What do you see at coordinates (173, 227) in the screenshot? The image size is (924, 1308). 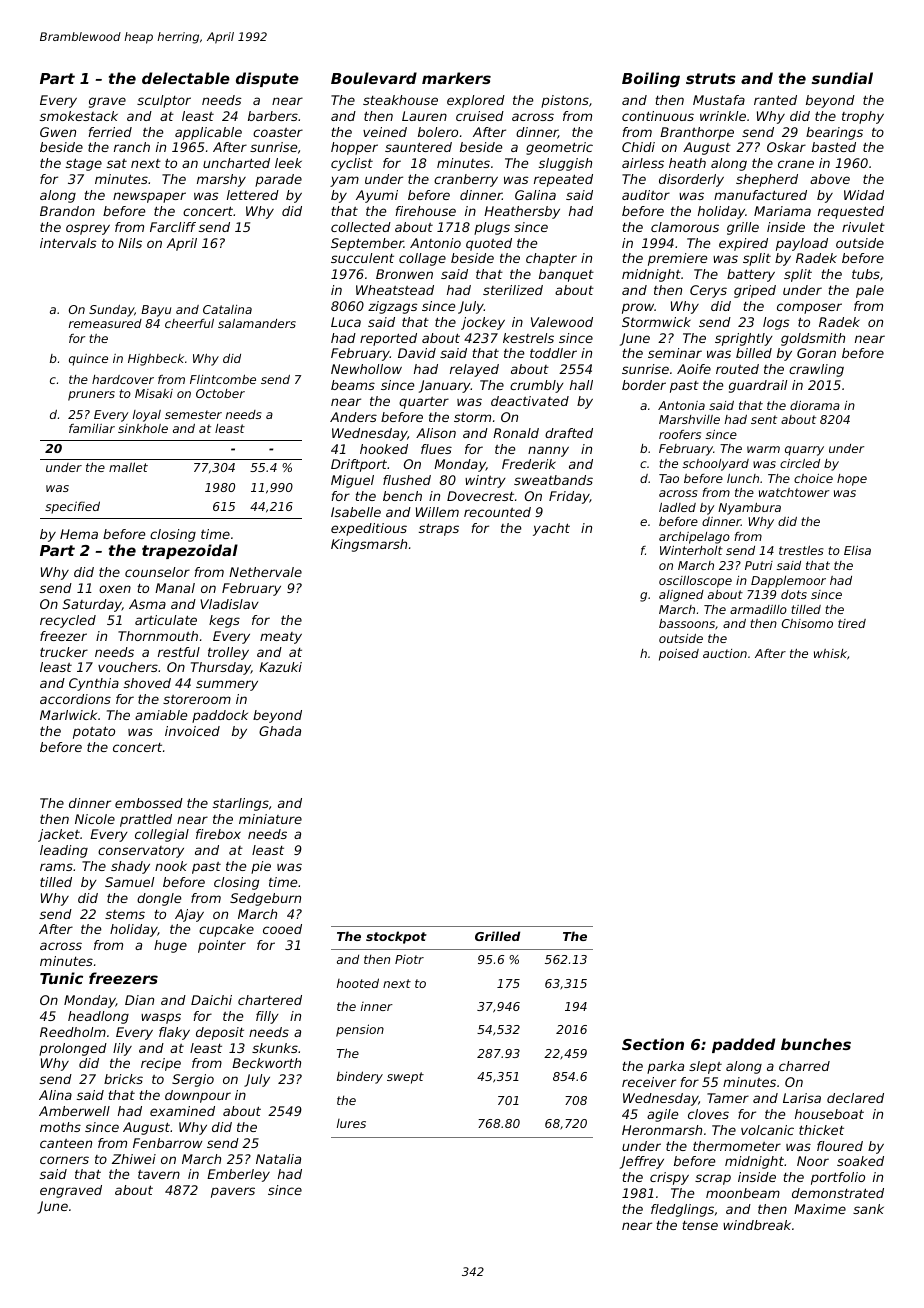 I see `Farcliff` at bounding box center [173, 227].
